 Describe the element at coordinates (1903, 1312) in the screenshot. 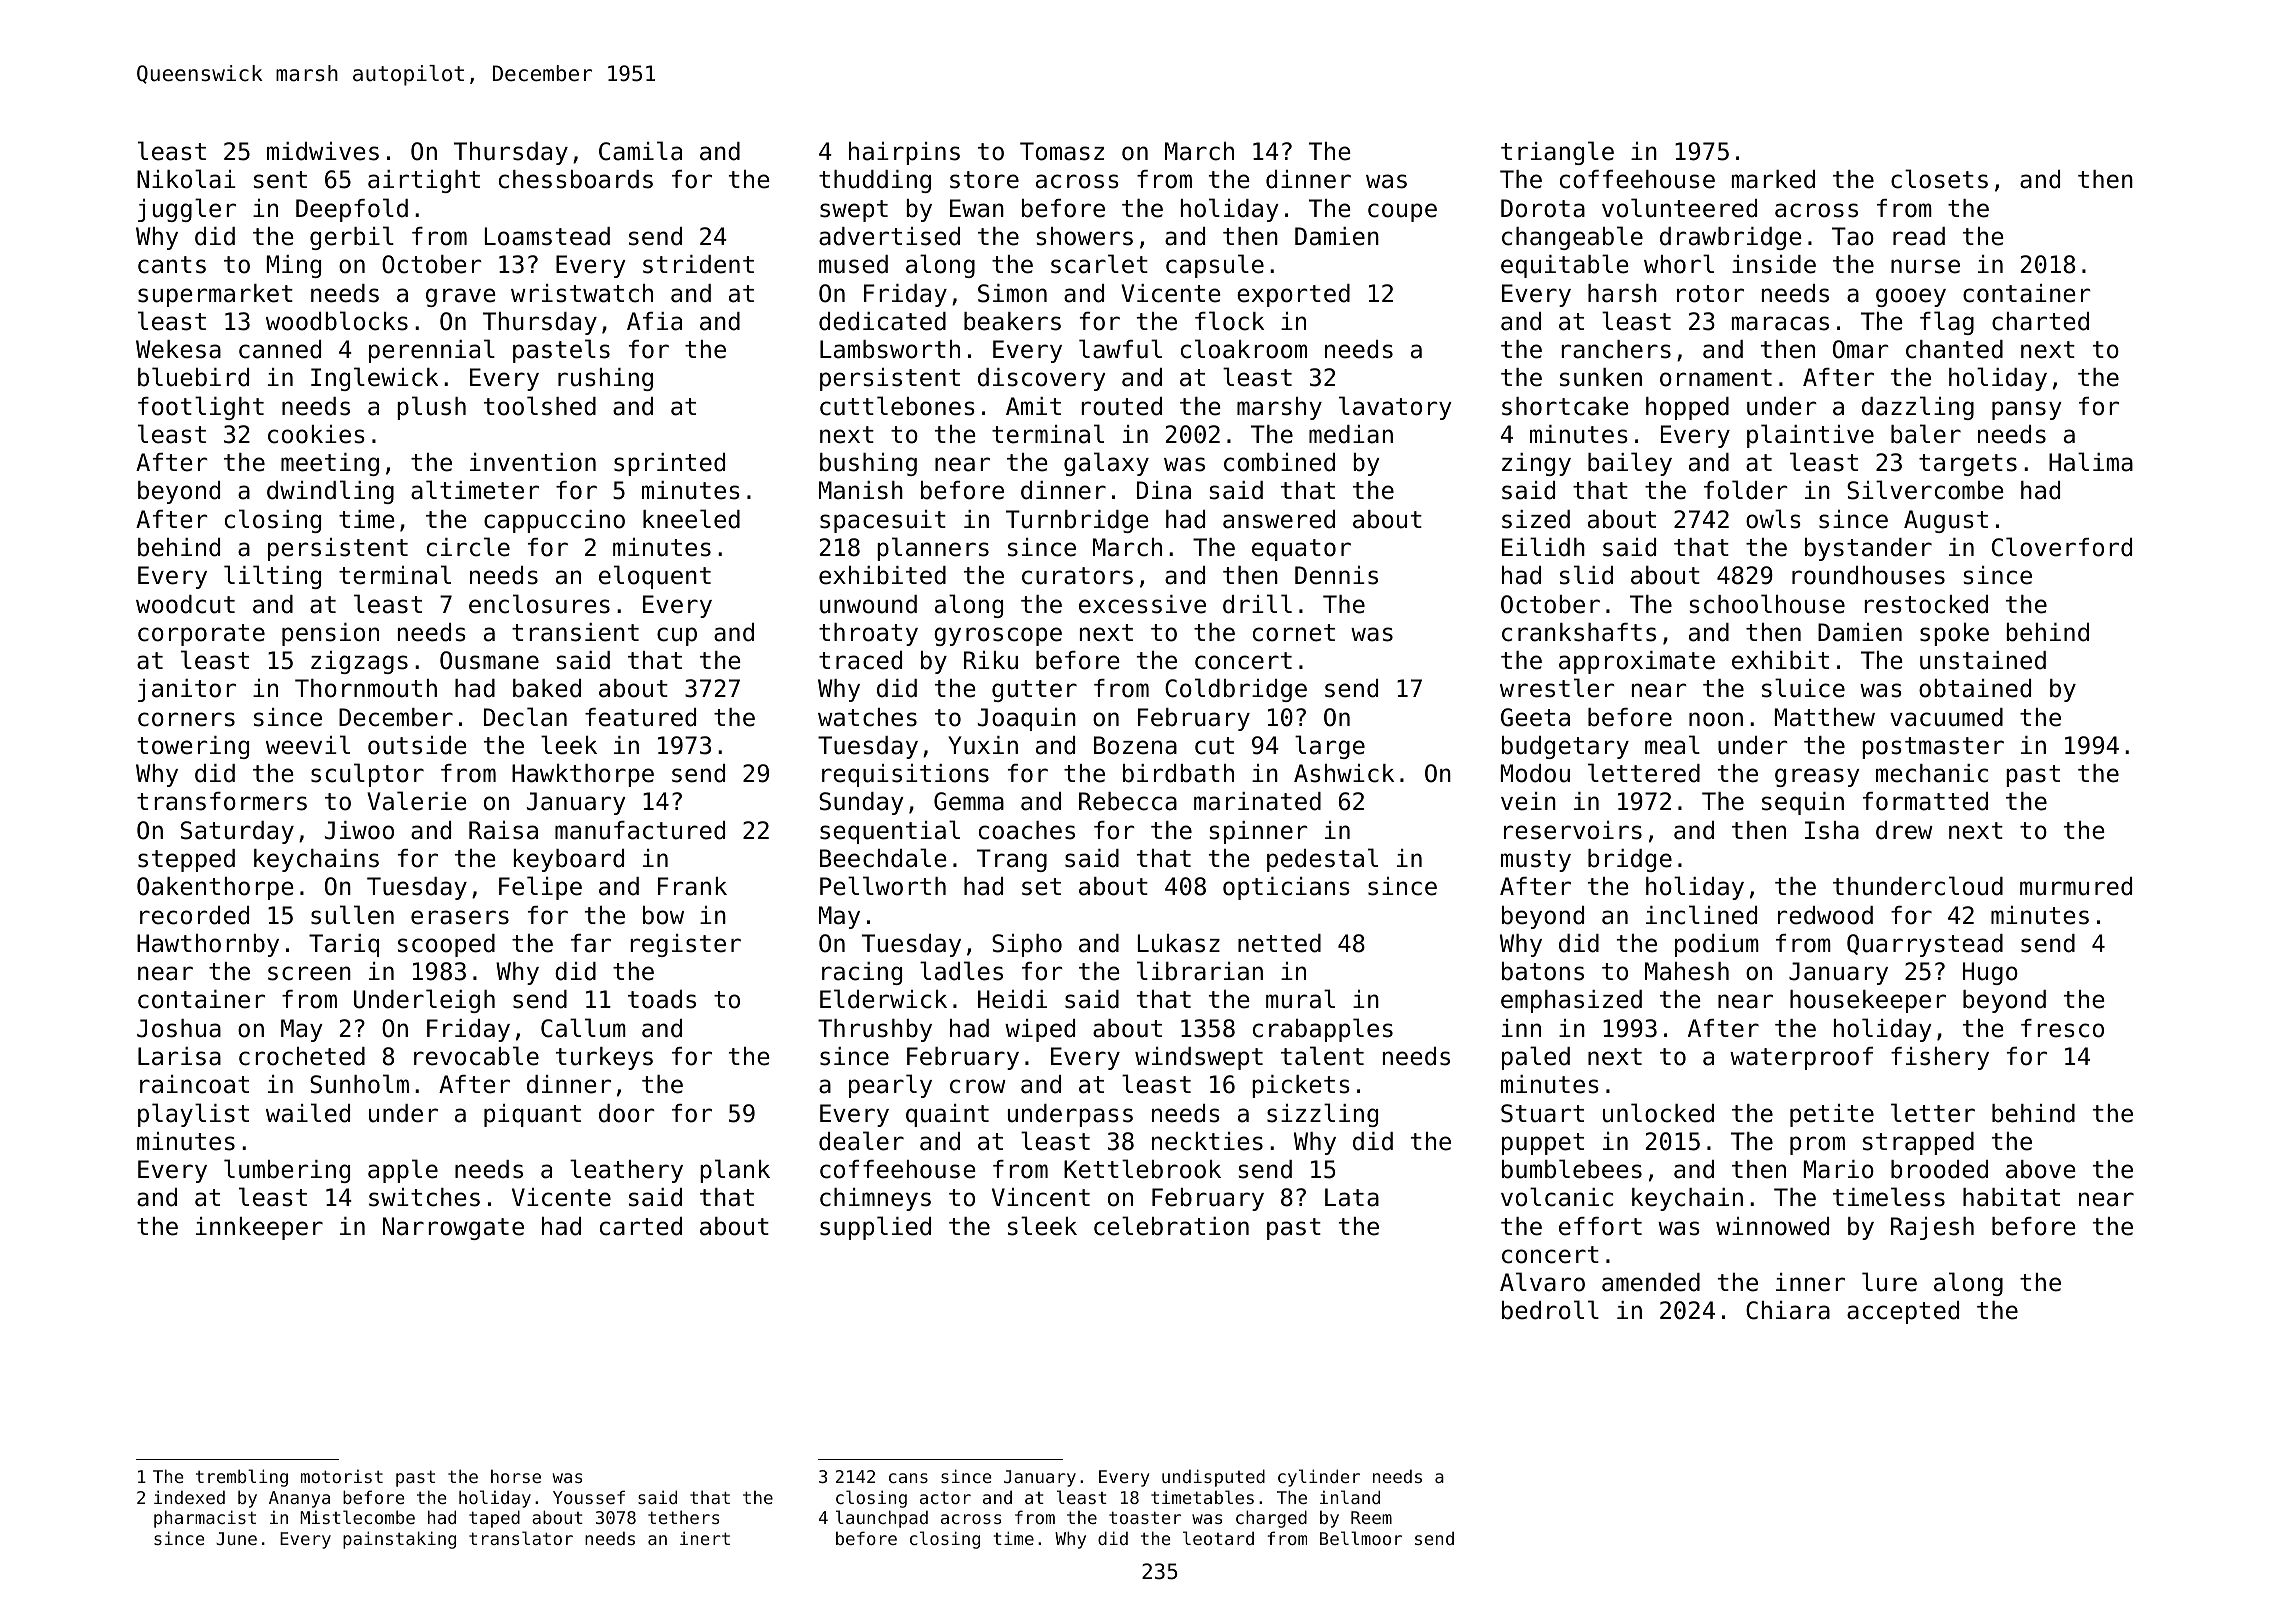

I see `accepted` at that location.
